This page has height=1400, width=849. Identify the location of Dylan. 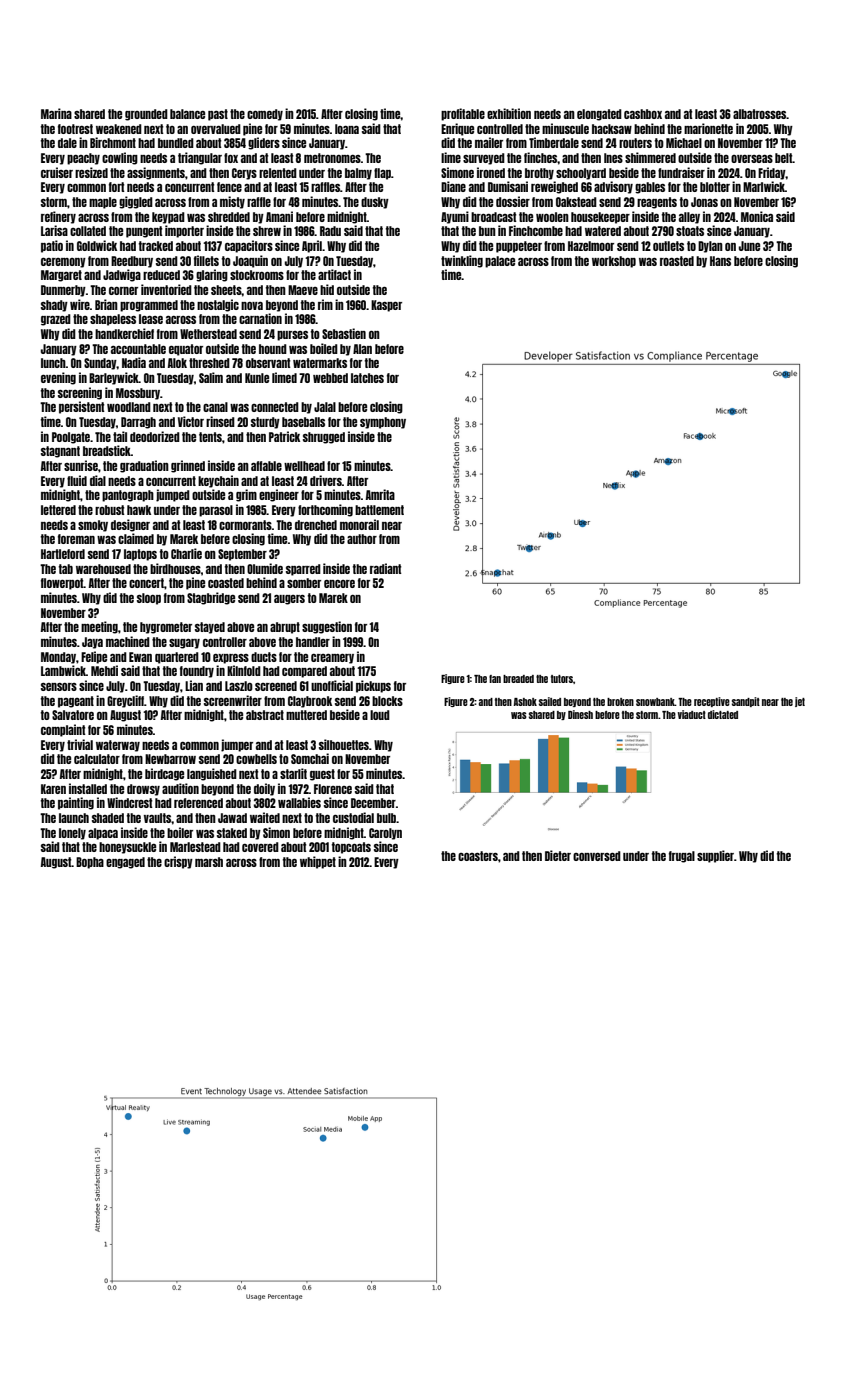
(710, 247).
